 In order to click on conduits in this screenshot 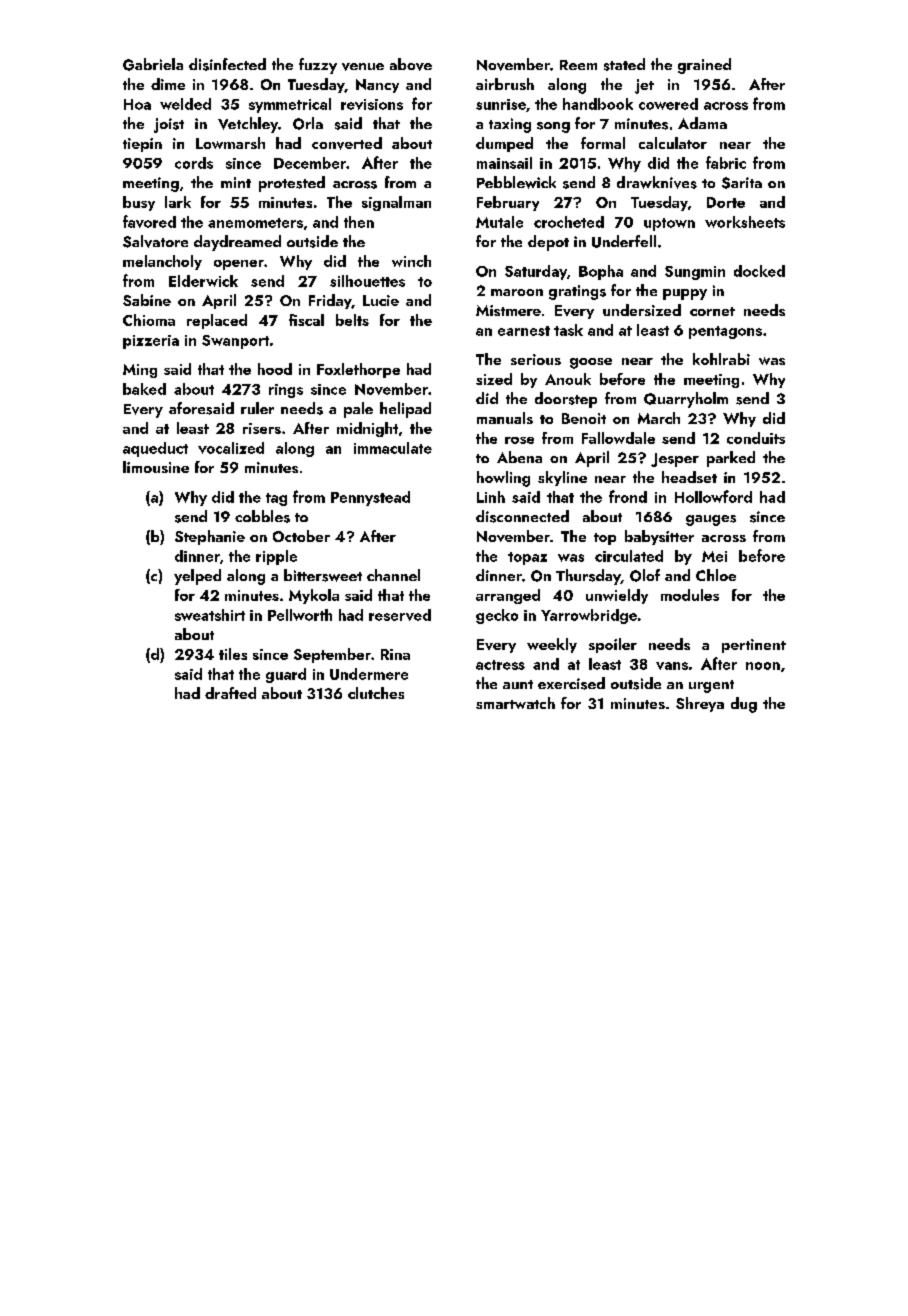, I will do `click(756, 438)`.
